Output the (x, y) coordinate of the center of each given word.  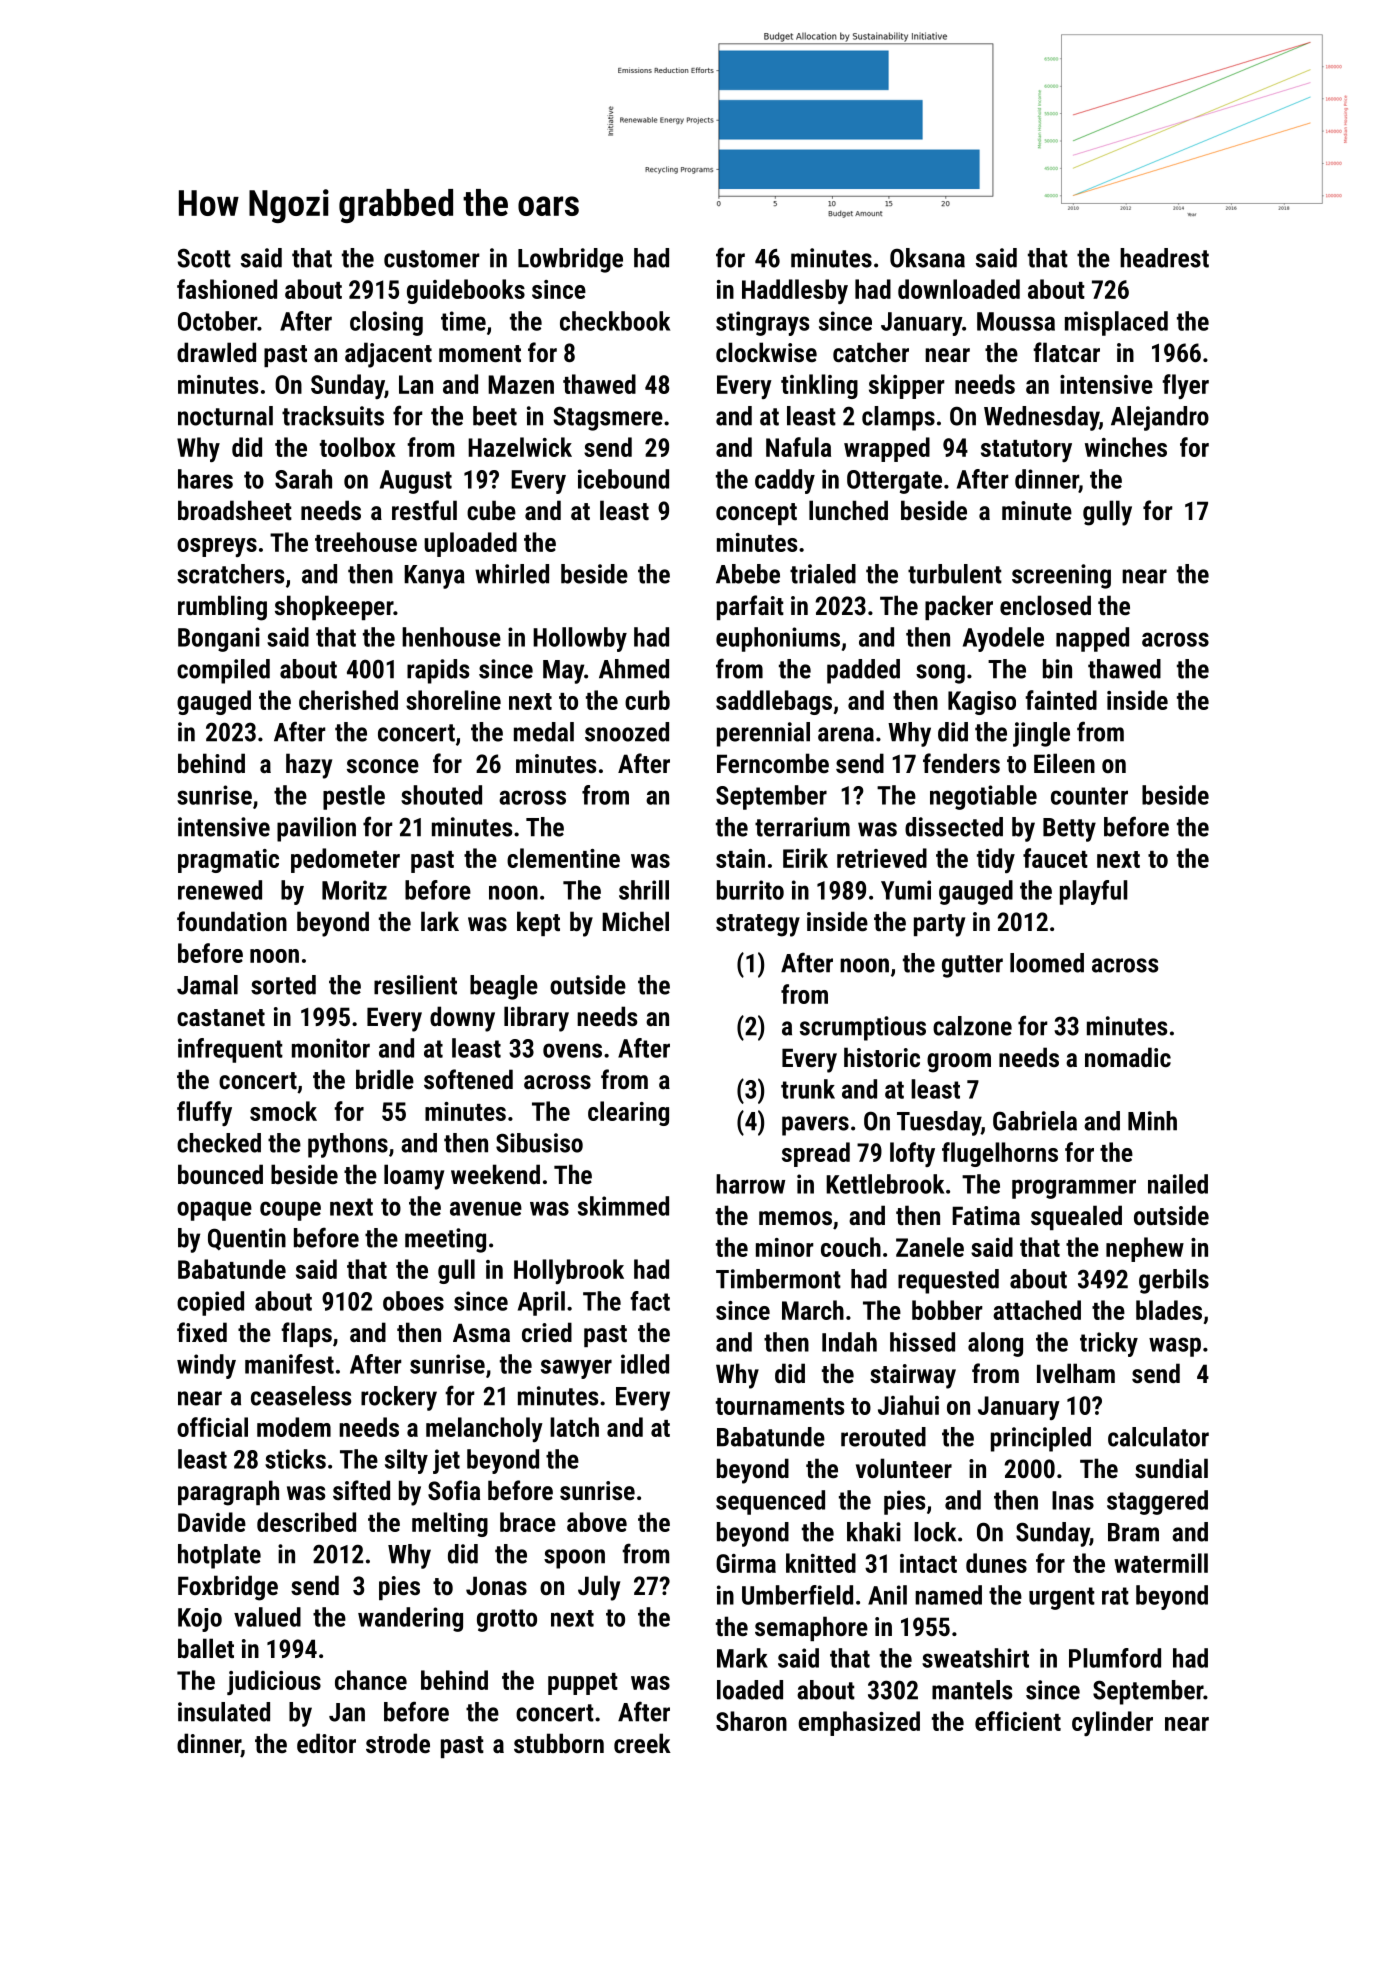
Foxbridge (228, 1588)
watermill (1161, 1563)
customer (432, 259)
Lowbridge (570, 260)
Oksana (927, 258)
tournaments (780, 1406)
